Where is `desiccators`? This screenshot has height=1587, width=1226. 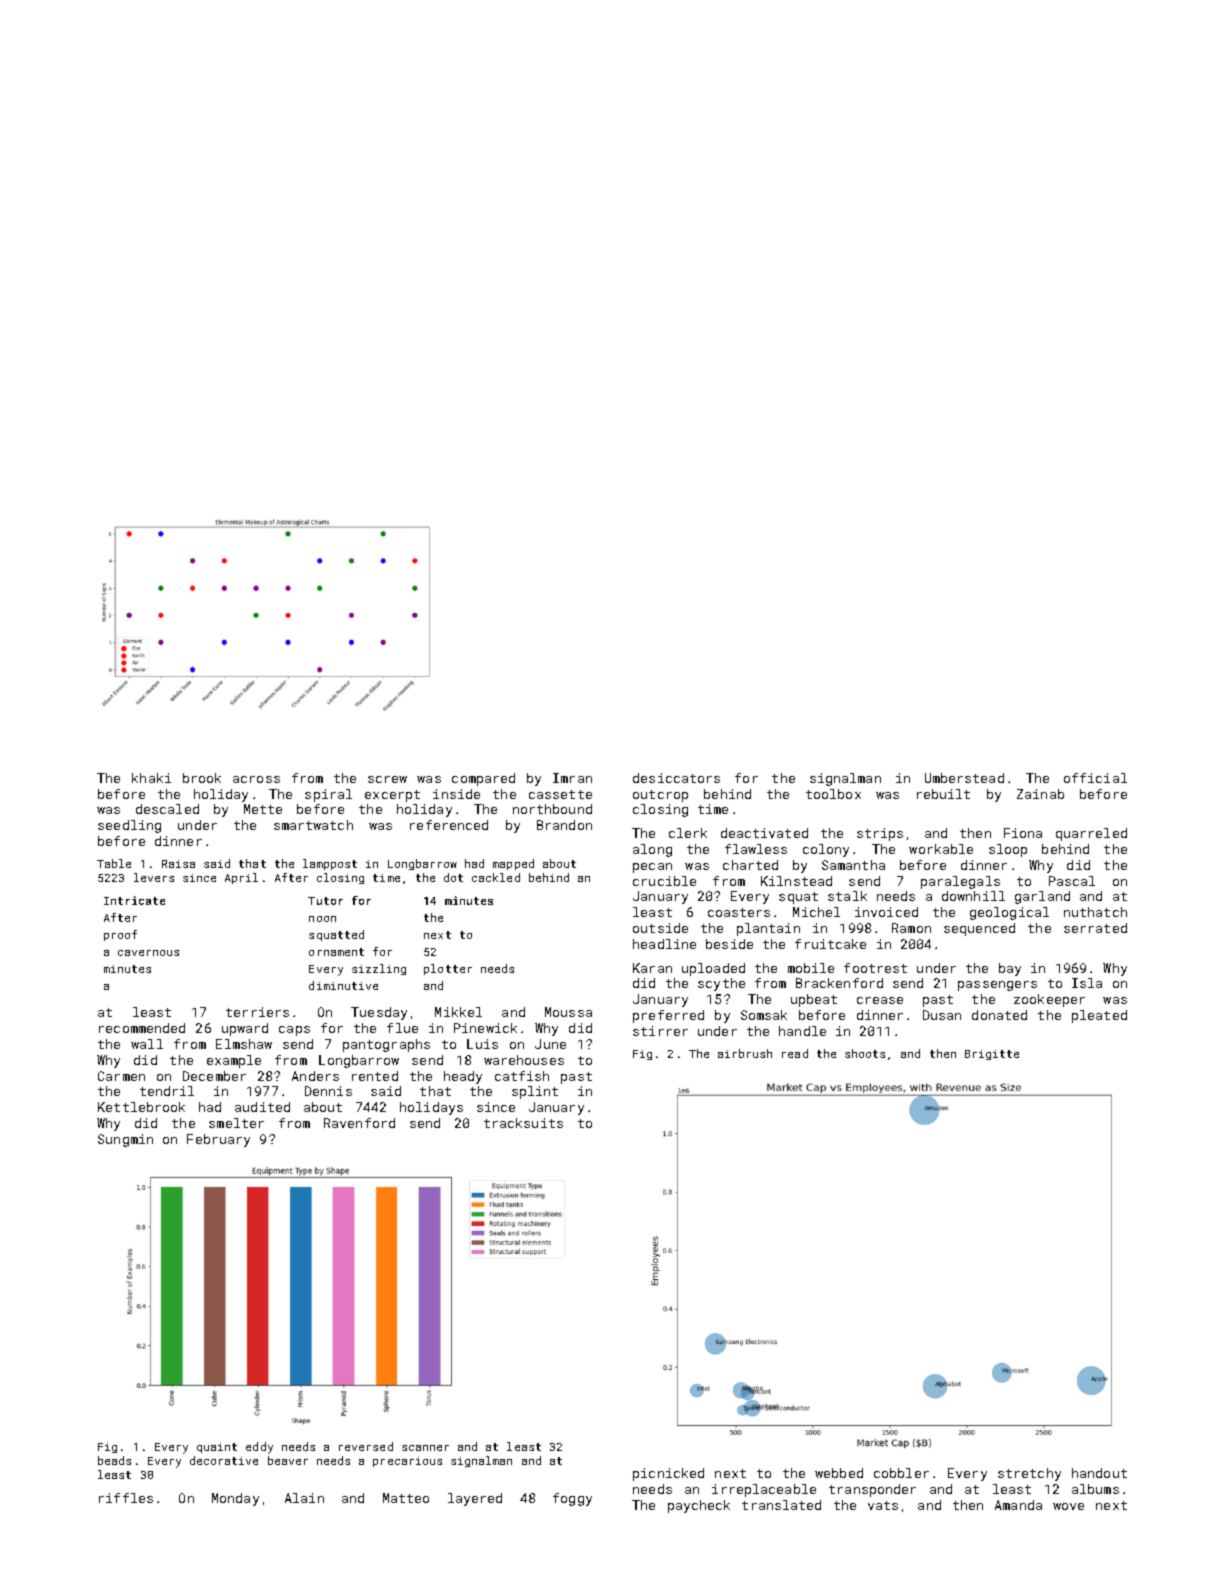
desiccators is located at coordinates (676, 778).
